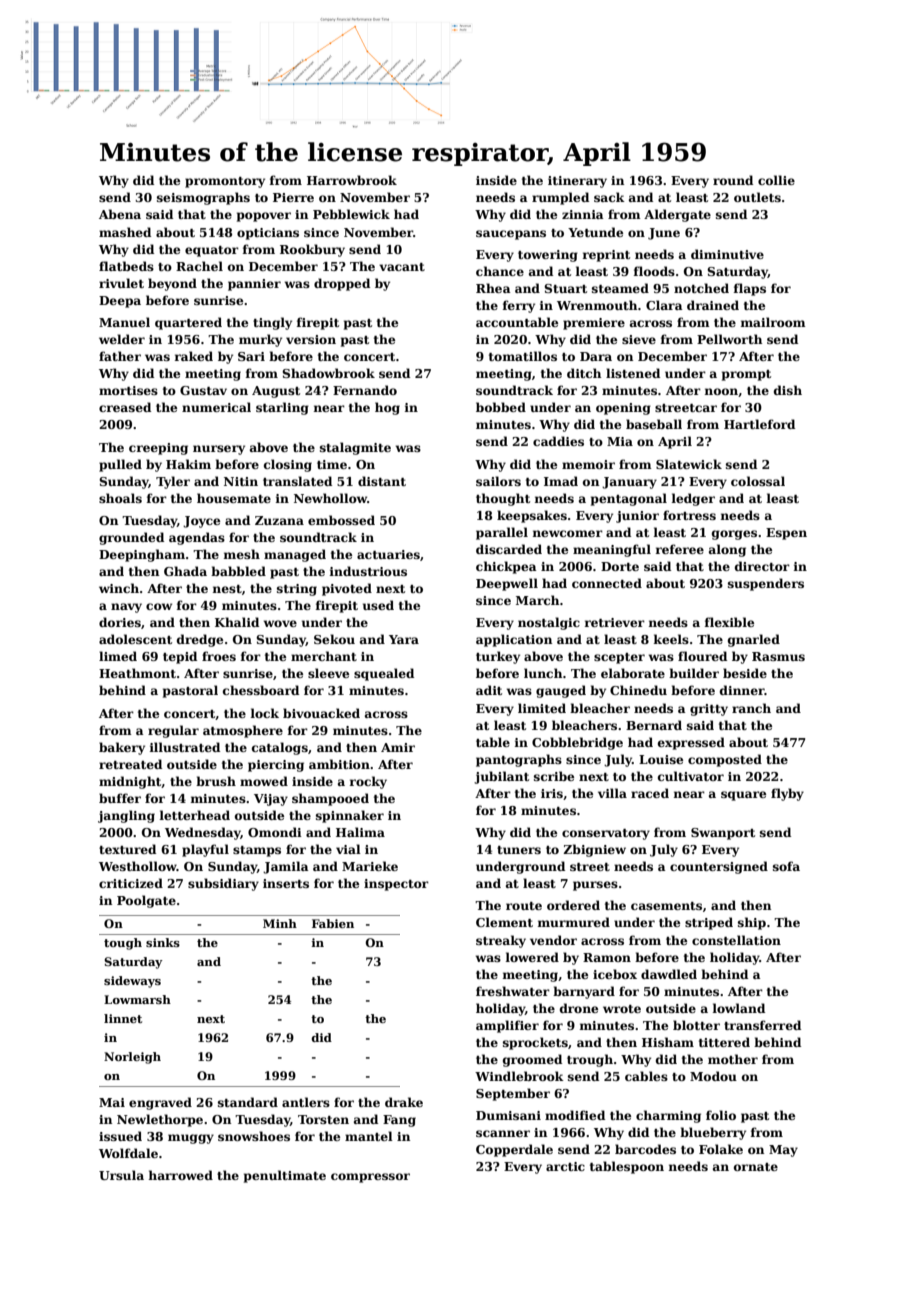  What do you see at coordinates (225, 182) in the image?
I see `promontory` at bounding box center [225, 182].
